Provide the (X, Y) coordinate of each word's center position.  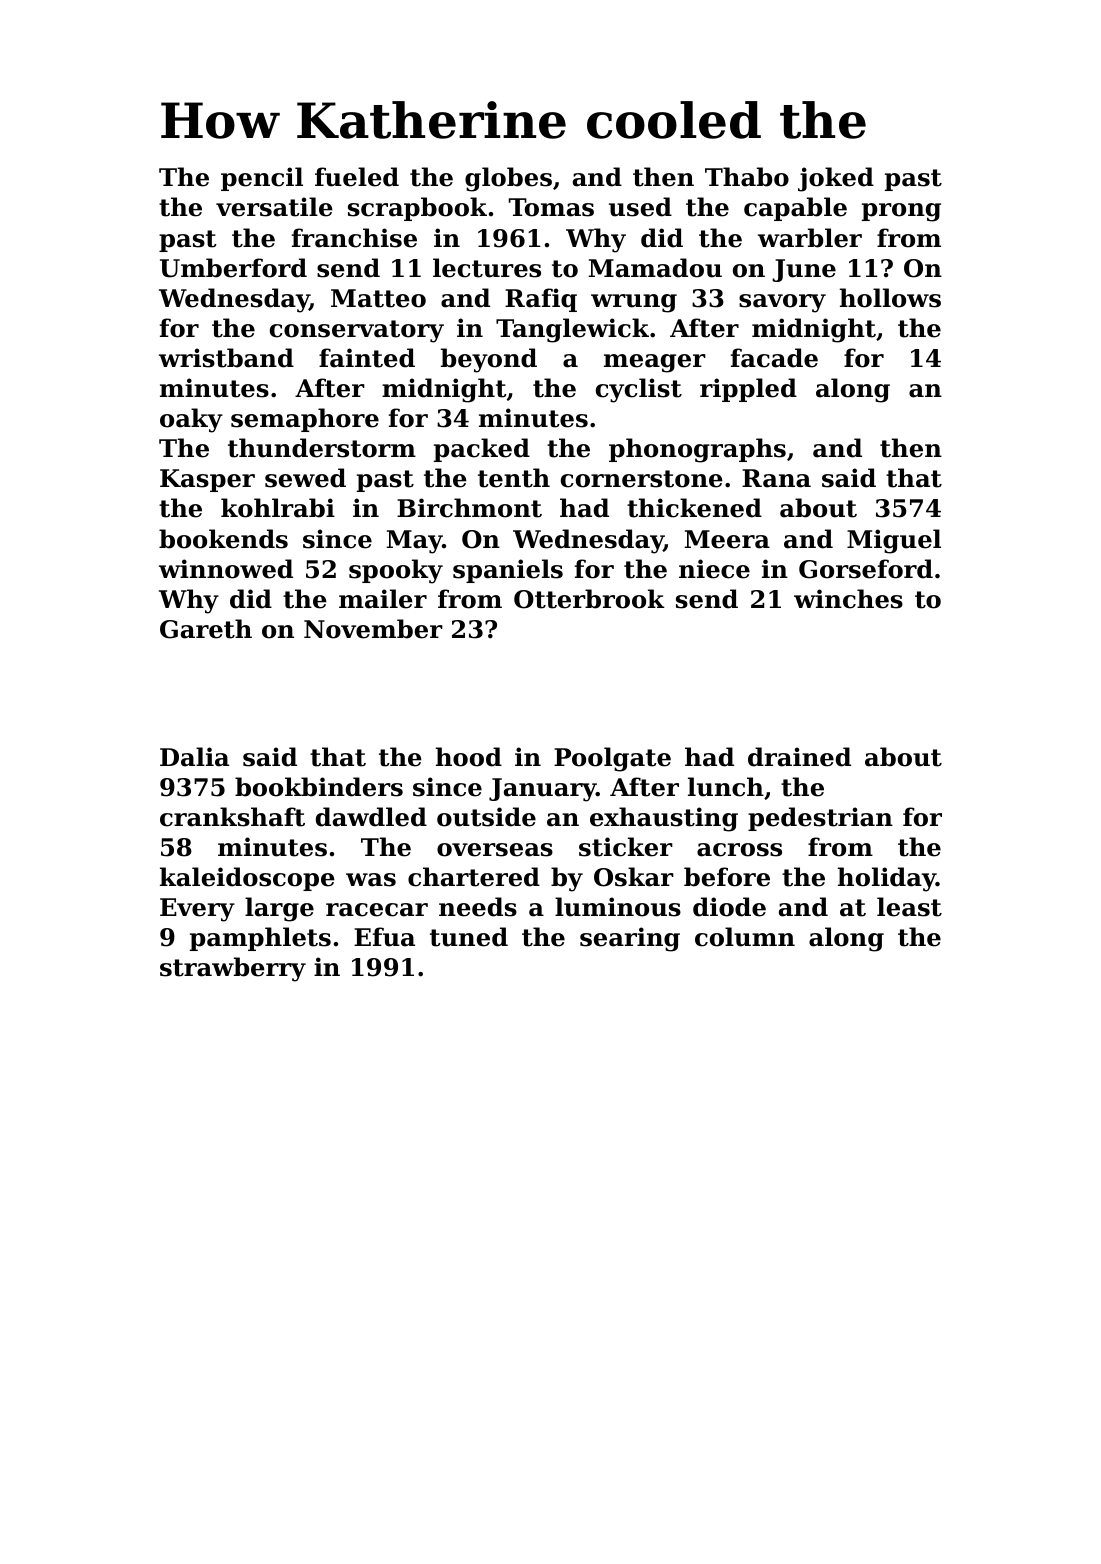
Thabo (747, 177)
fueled (357, 177)
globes (508, 179)
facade (774, 358)
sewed (305, 478)
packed (482, 450)
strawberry (233, 969)
